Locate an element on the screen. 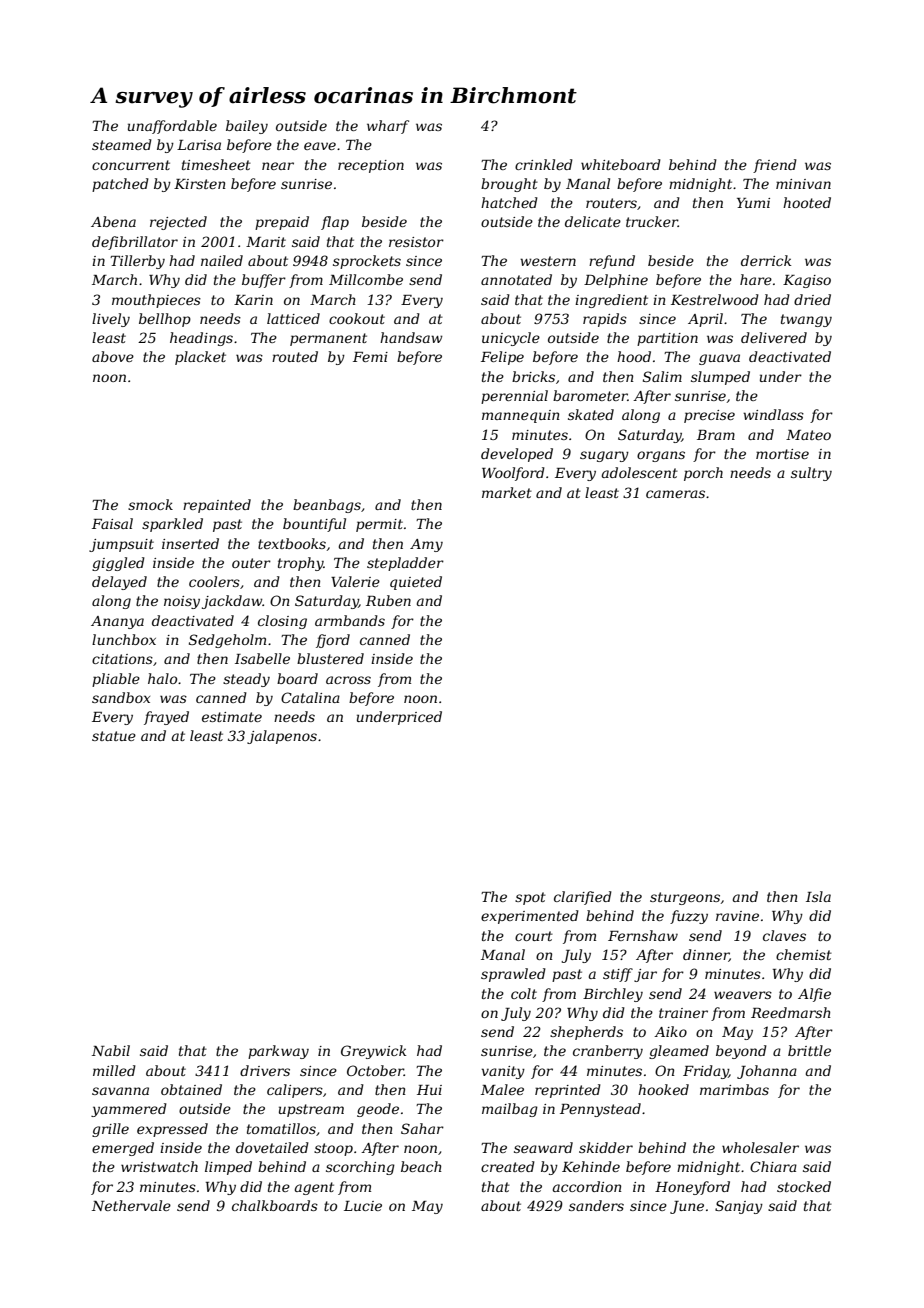 The height and width of the screenshot is (1308, 924). Nethervale is located at coordinates (131, 1205).
